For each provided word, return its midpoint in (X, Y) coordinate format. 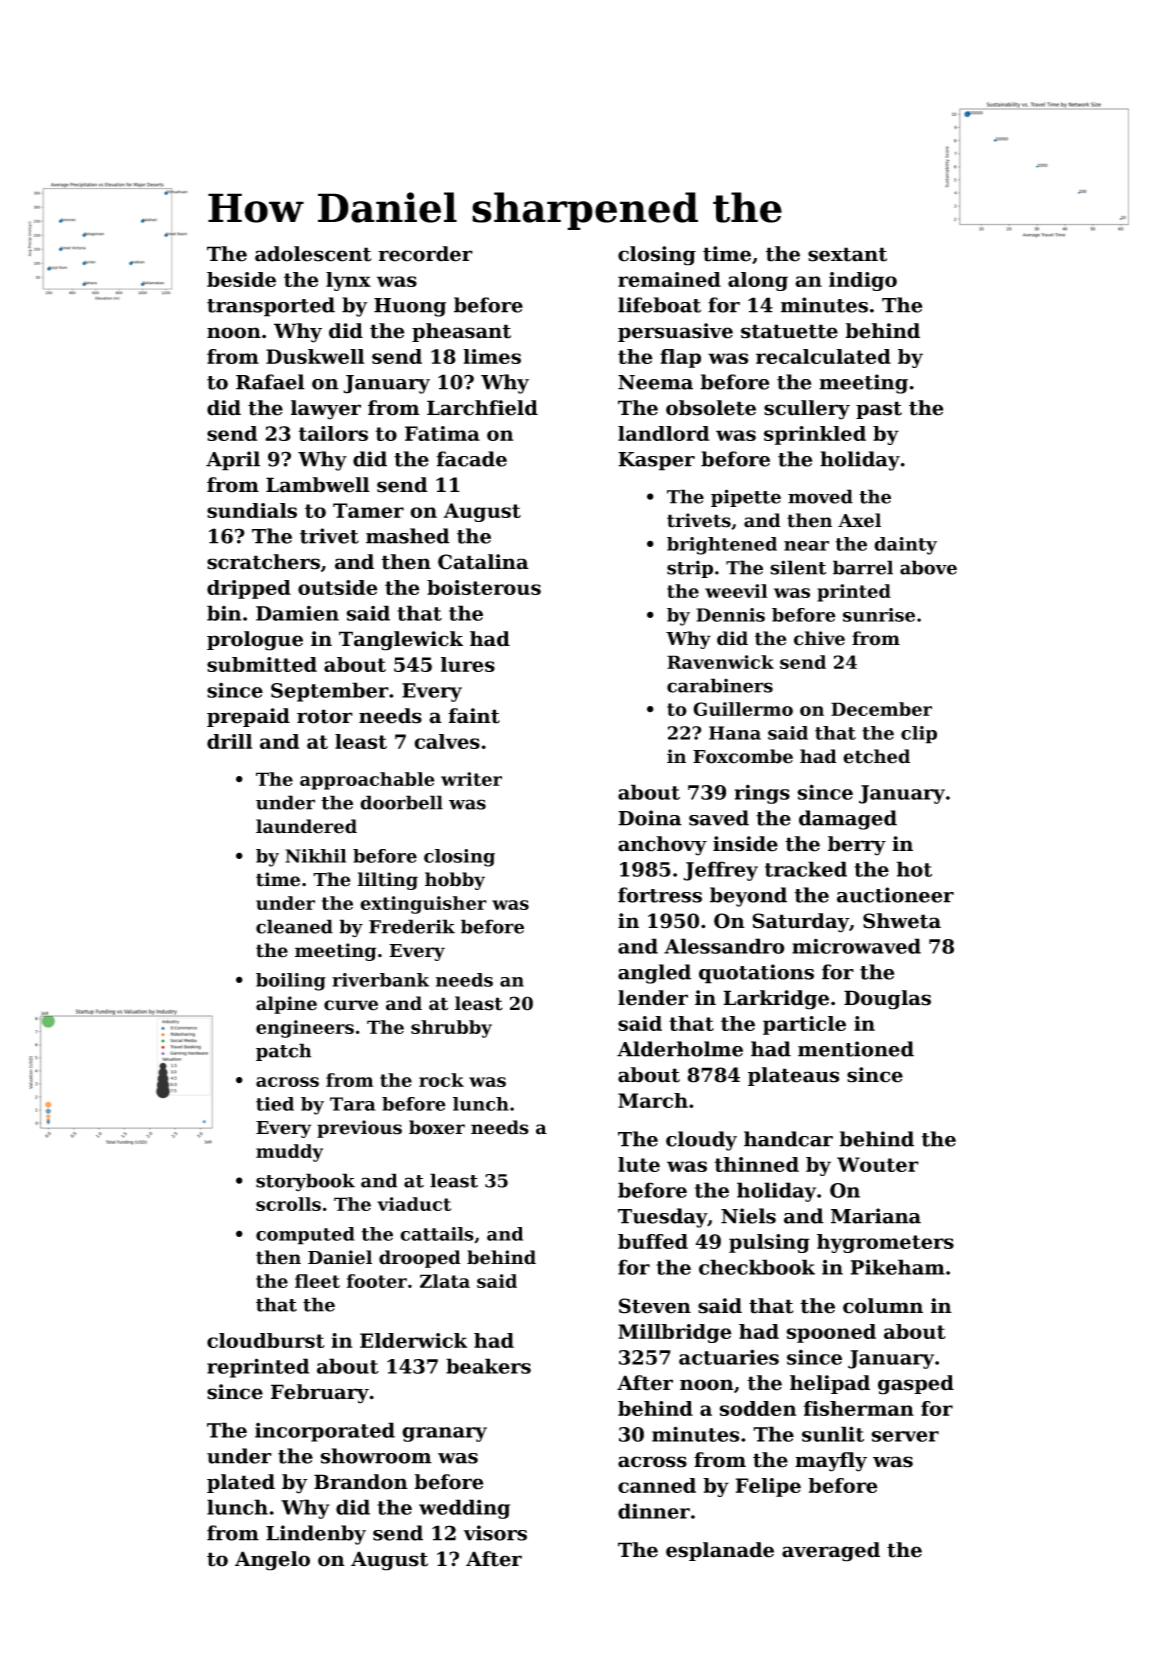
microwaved (856, 946)
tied (275, 1104)
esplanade (720, 1551)
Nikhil (315, 856)
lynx (348, 281)
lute (639, 1164)
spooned (831, 1333)
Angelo (272, 1561)
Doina (650, 818)
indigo (863, 281)
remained (669, 279)
